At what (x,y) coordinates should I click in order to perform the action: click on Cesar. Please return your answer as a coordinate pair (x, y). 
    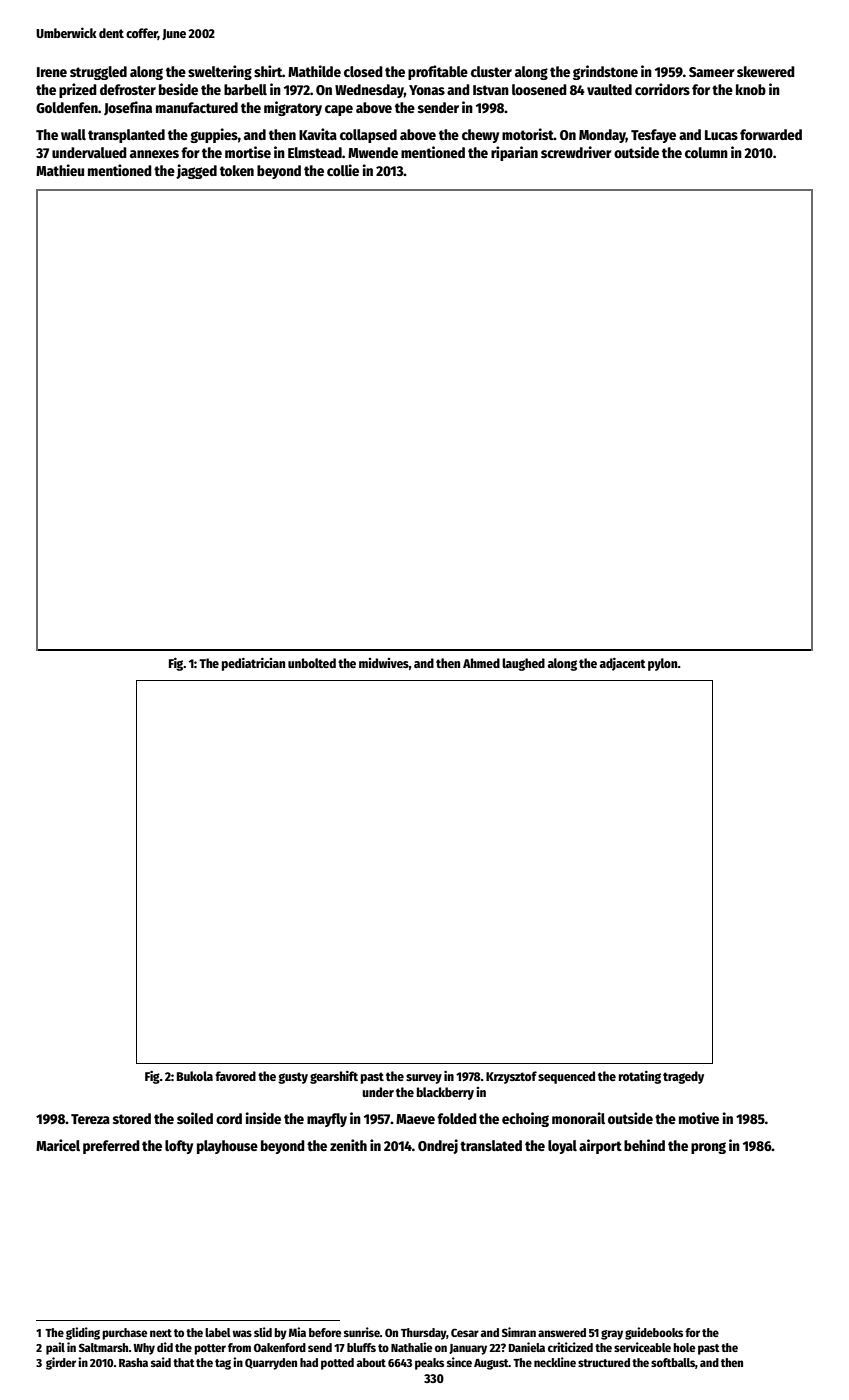
    Looking at the image, I should click on (465, 1332).
